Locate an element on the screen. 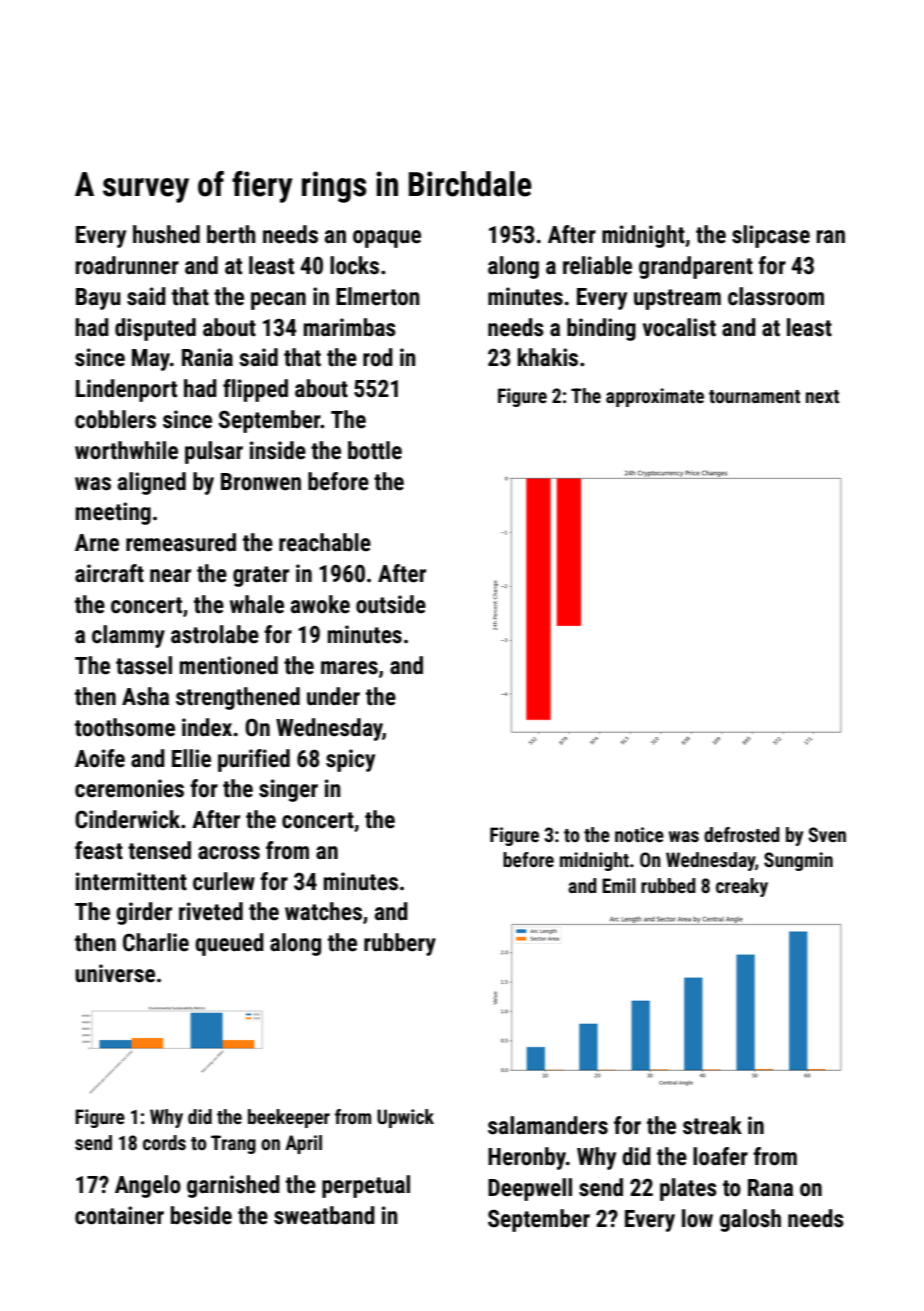  defrosted is located at coordinates (742, 834).
